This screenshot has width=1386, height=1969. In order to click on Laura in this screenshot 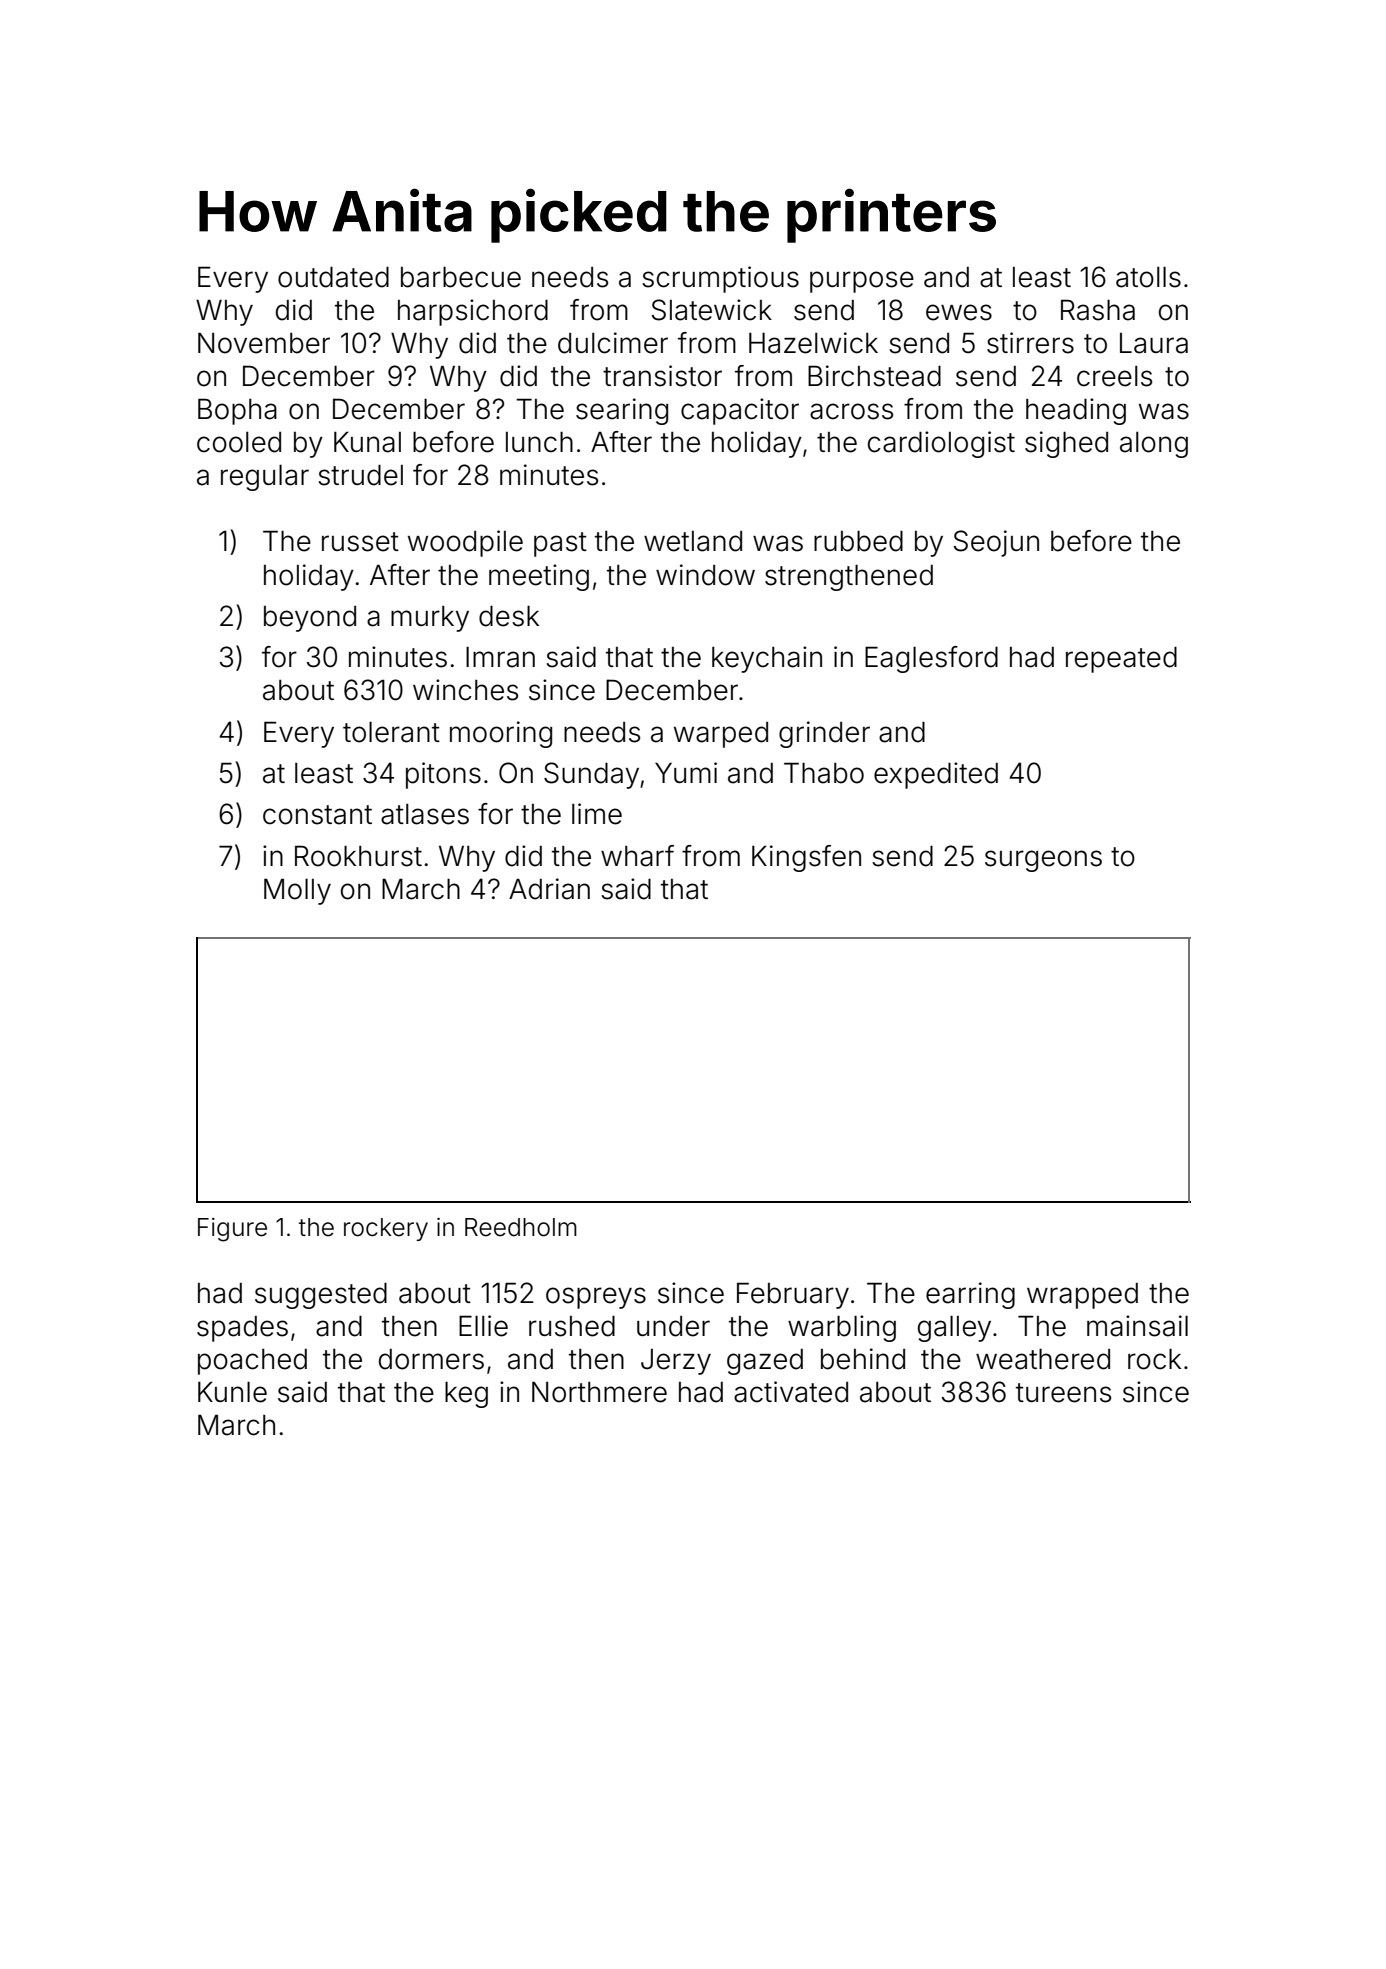, I will do `click(1154, 343)`.
